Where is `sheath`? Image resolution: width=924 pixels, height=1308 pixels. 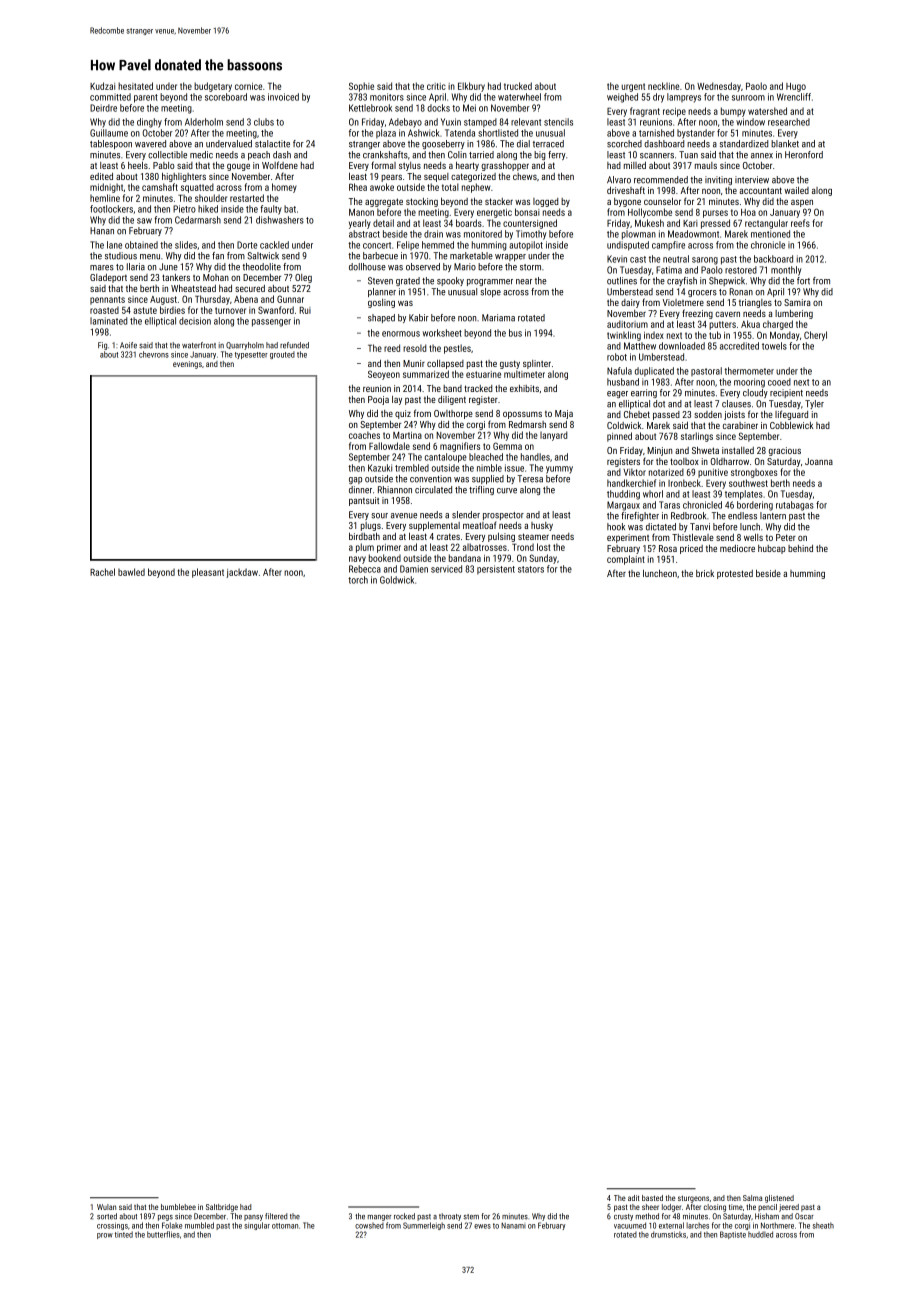 sheath is located at coordinates (823, 1225).
